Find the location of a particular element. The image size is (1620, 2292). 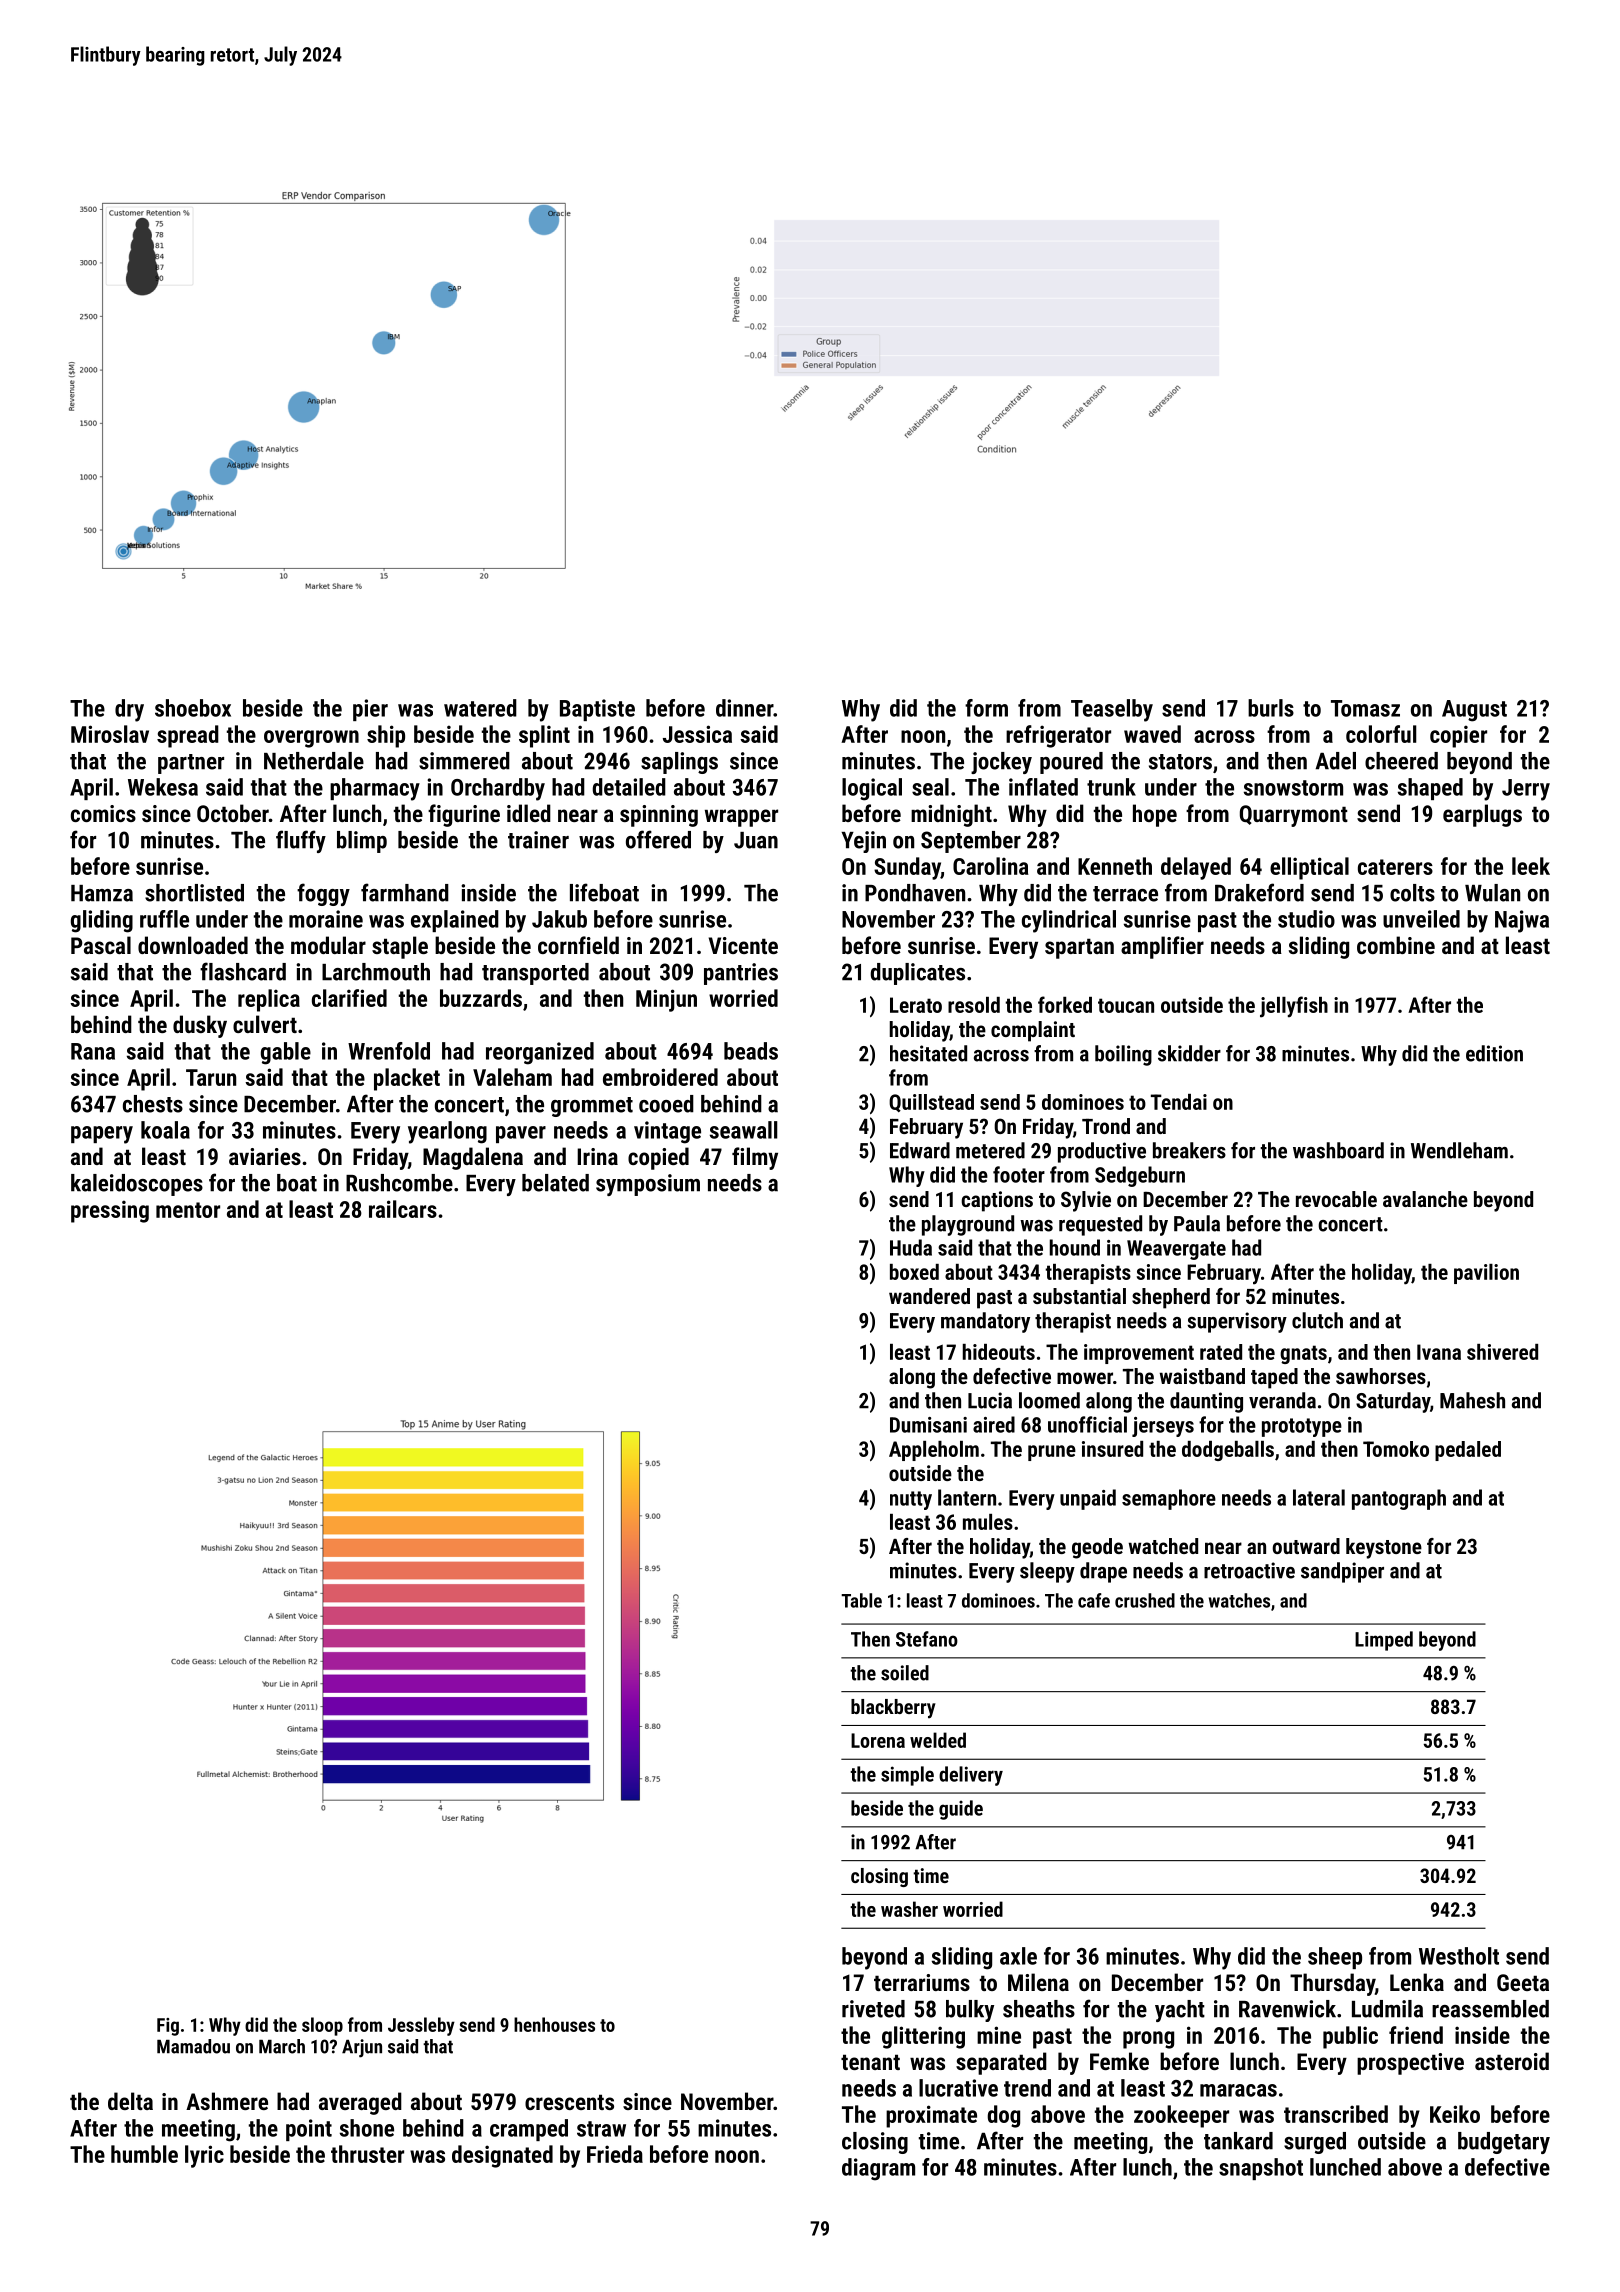

railcars is located at coordinates (403, 1209).
